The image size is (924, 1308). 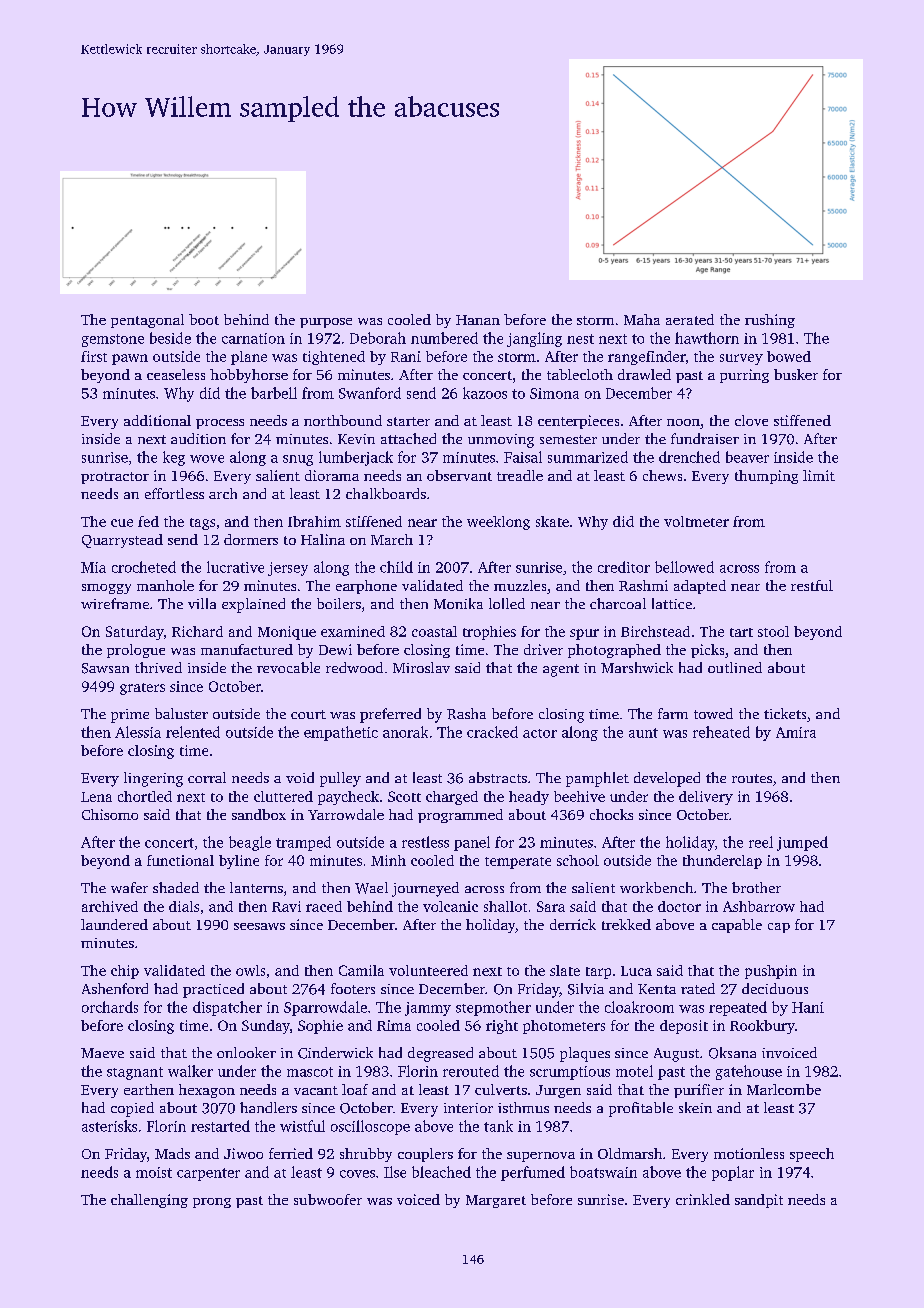 I want to click on crinkled, so click(x=703, y=1199).
